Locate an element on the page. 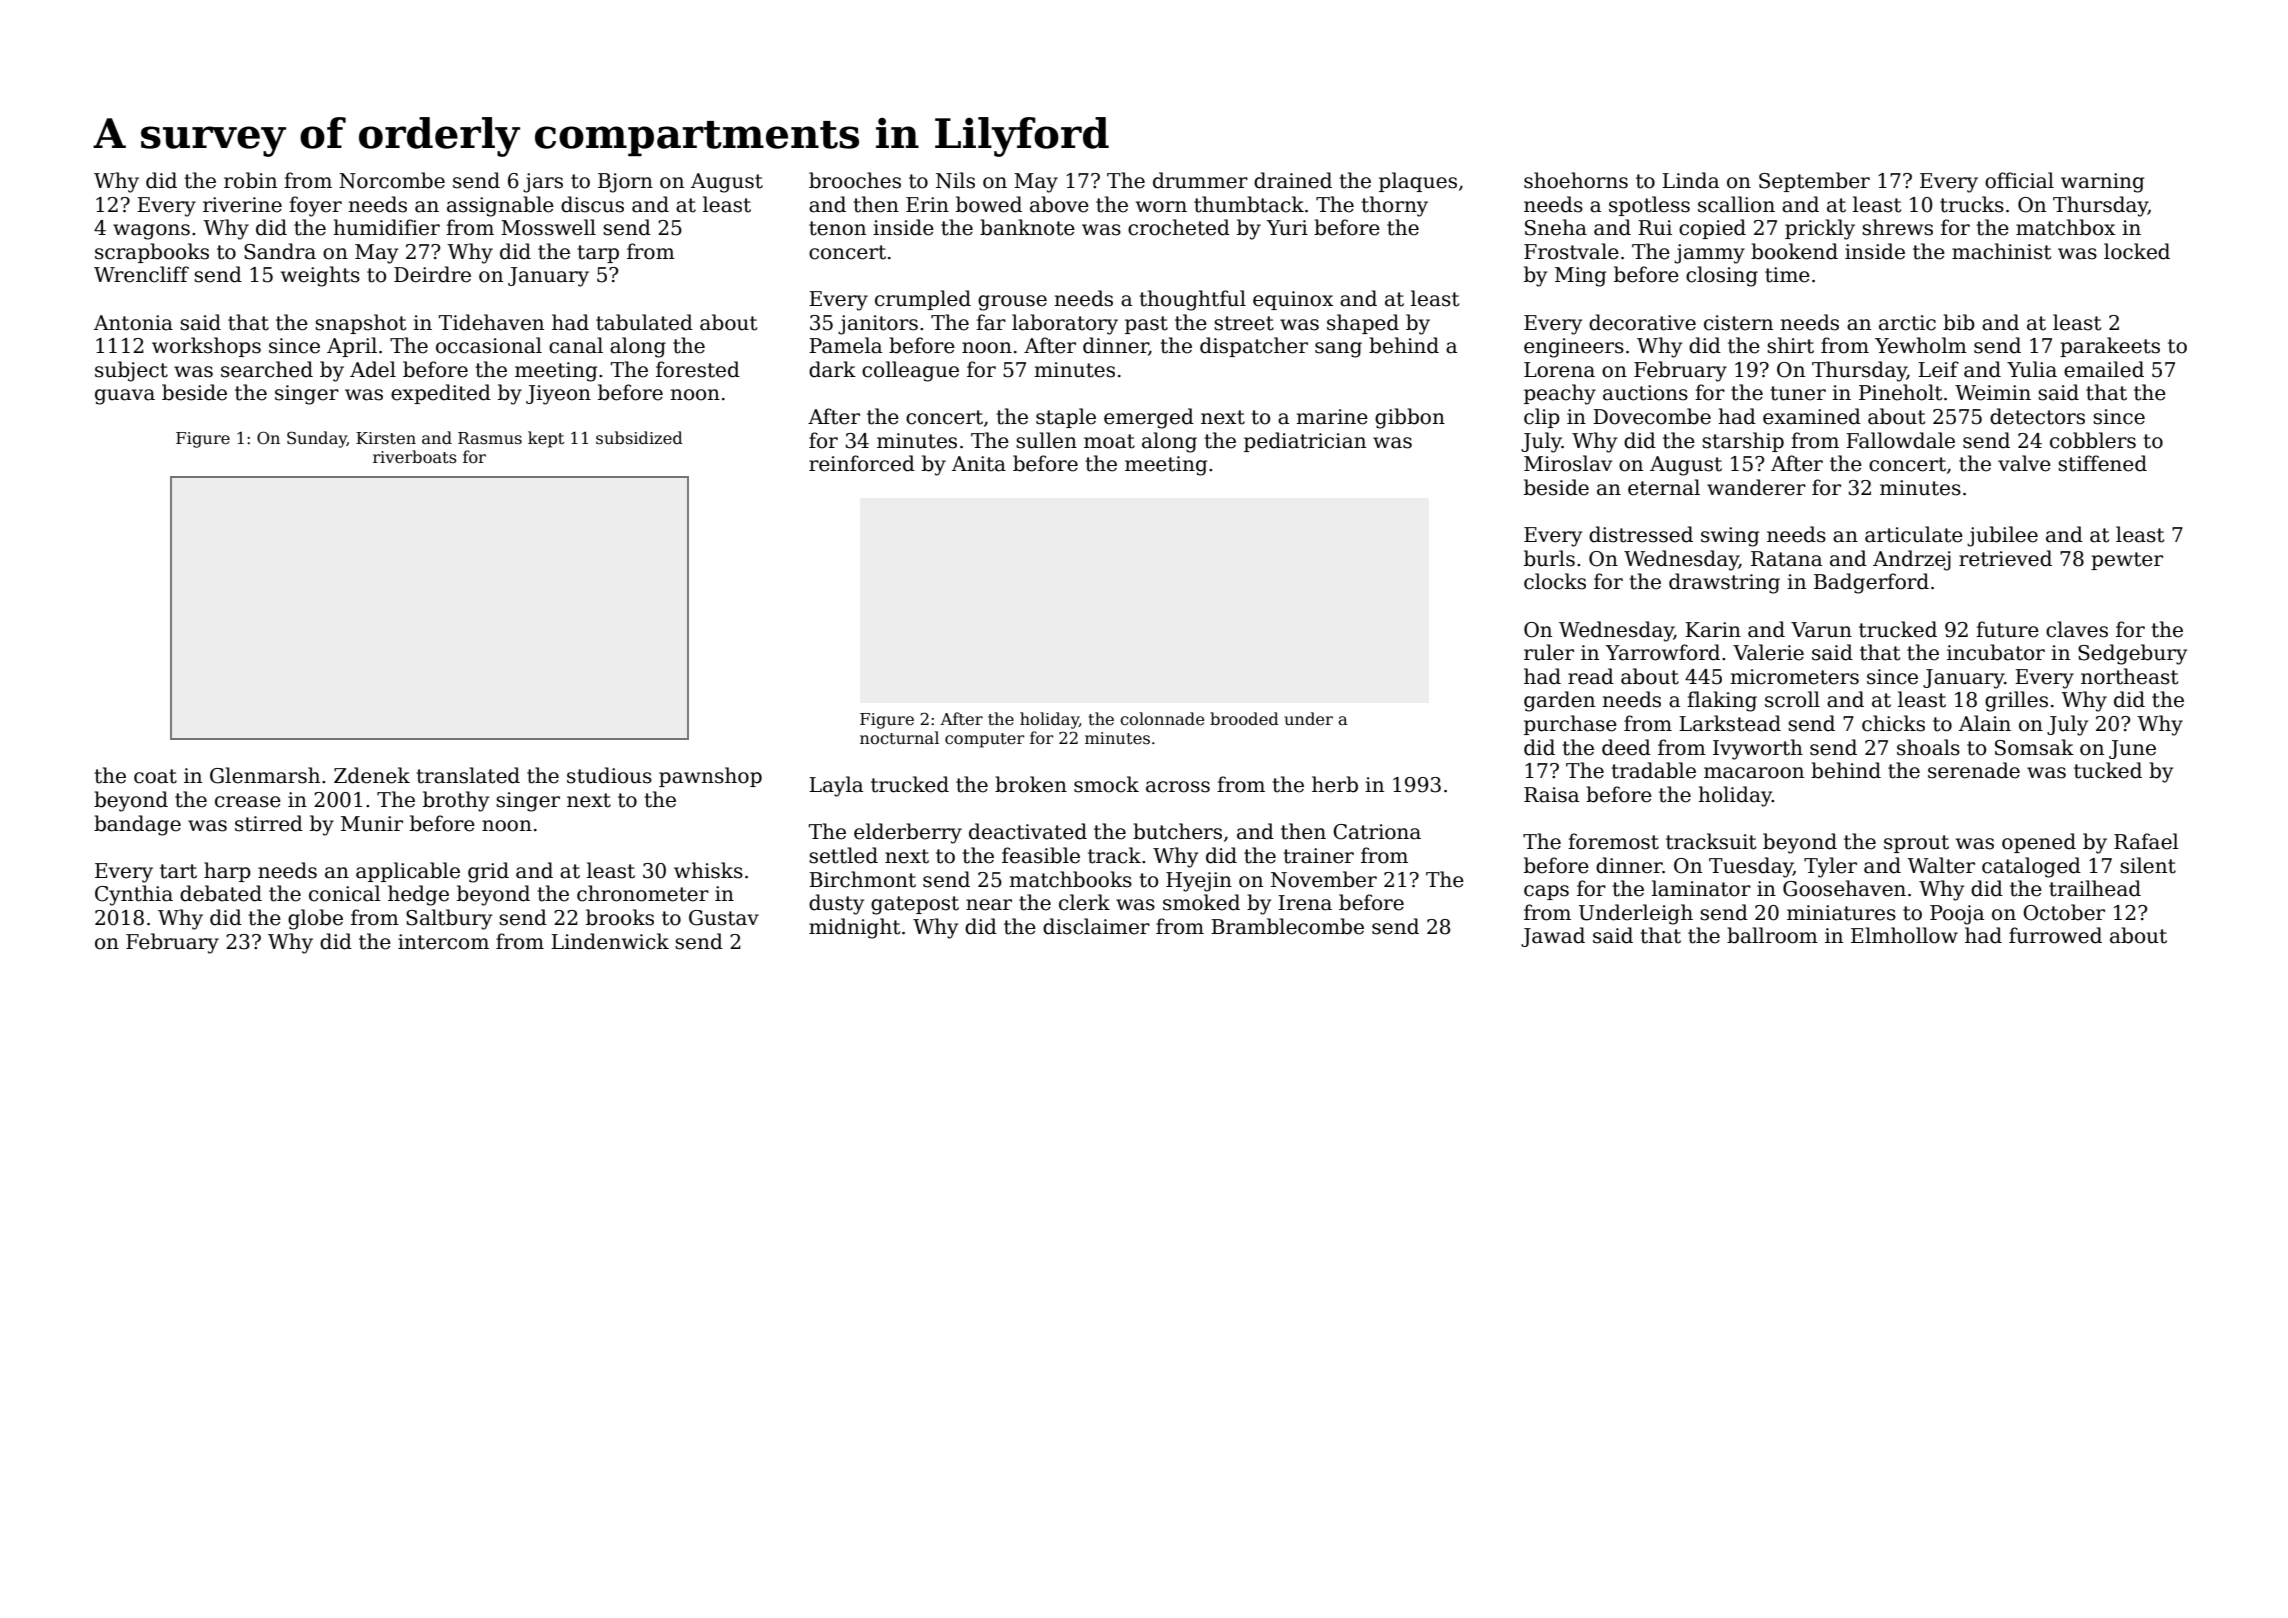  reinforced is located at coordinates (862, 463).
